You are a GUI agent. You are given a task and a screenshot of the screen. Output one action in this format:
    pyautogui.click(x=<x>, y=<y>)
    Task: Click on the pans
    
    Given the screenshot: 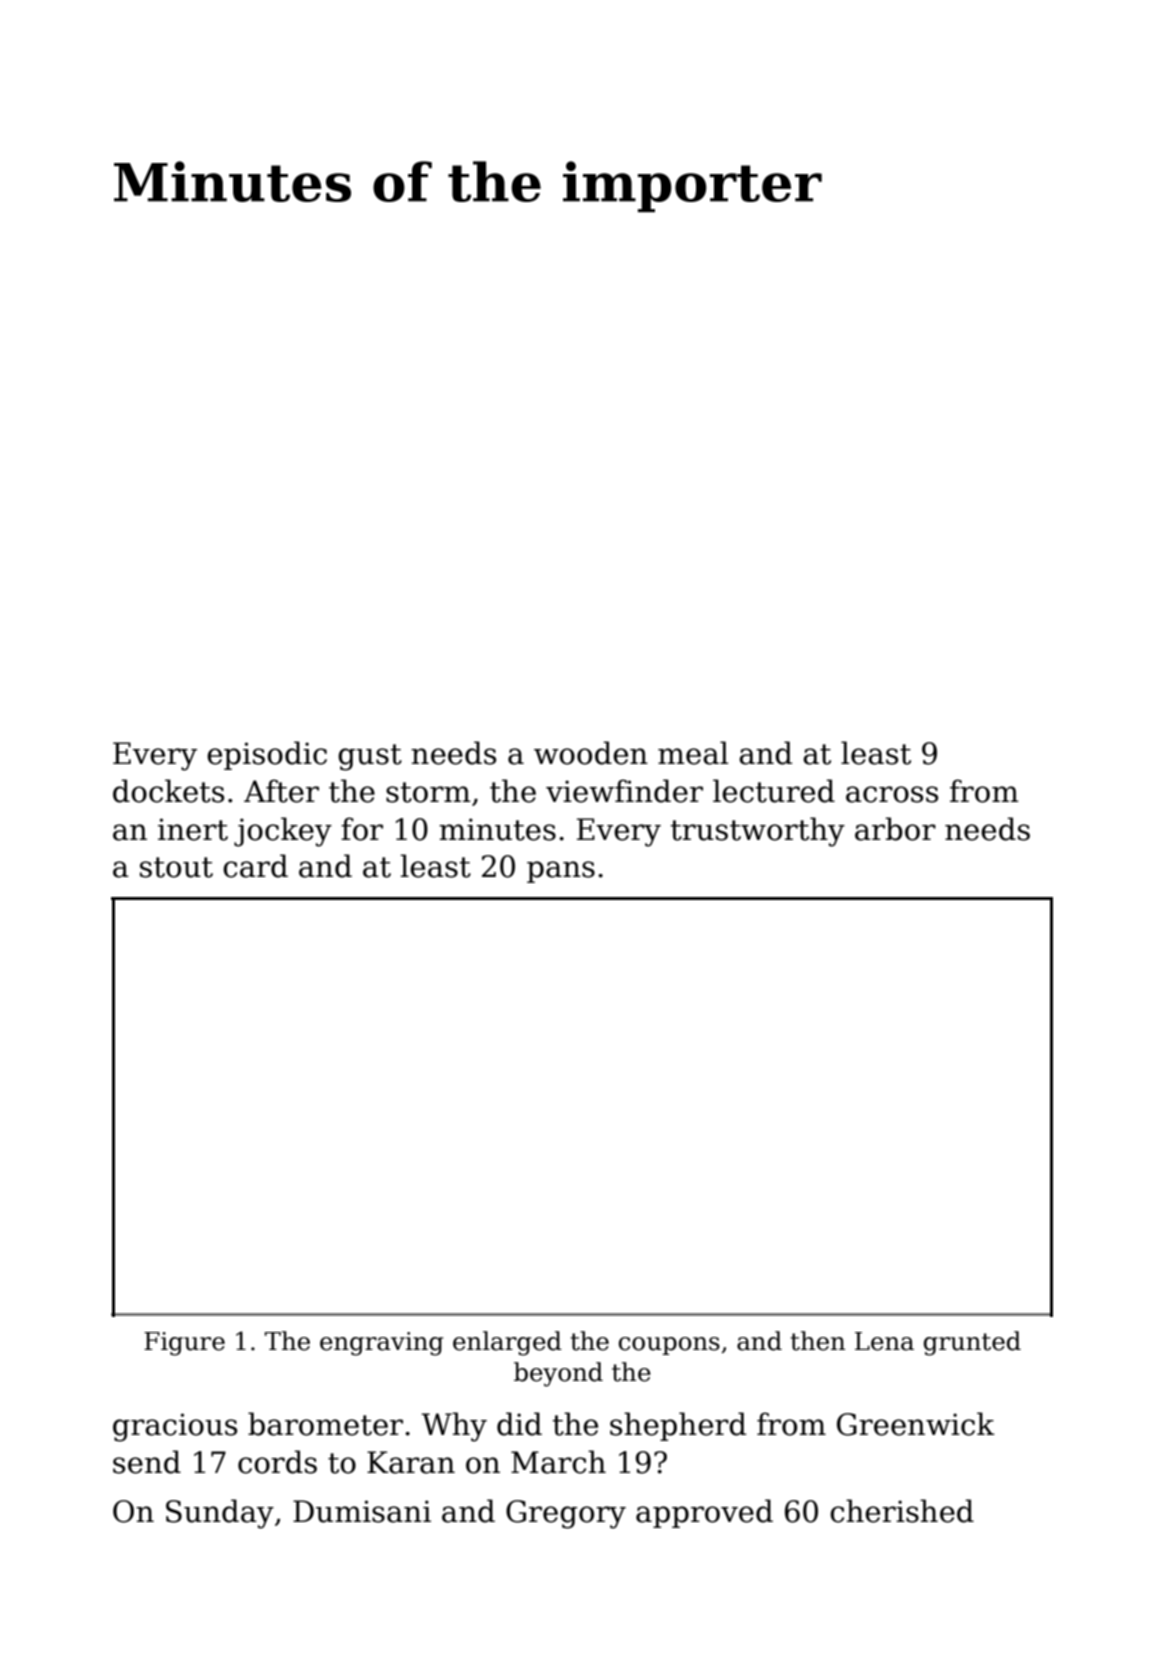 What is the action you would take?
    pyautogui.click(x=561, y=872)
